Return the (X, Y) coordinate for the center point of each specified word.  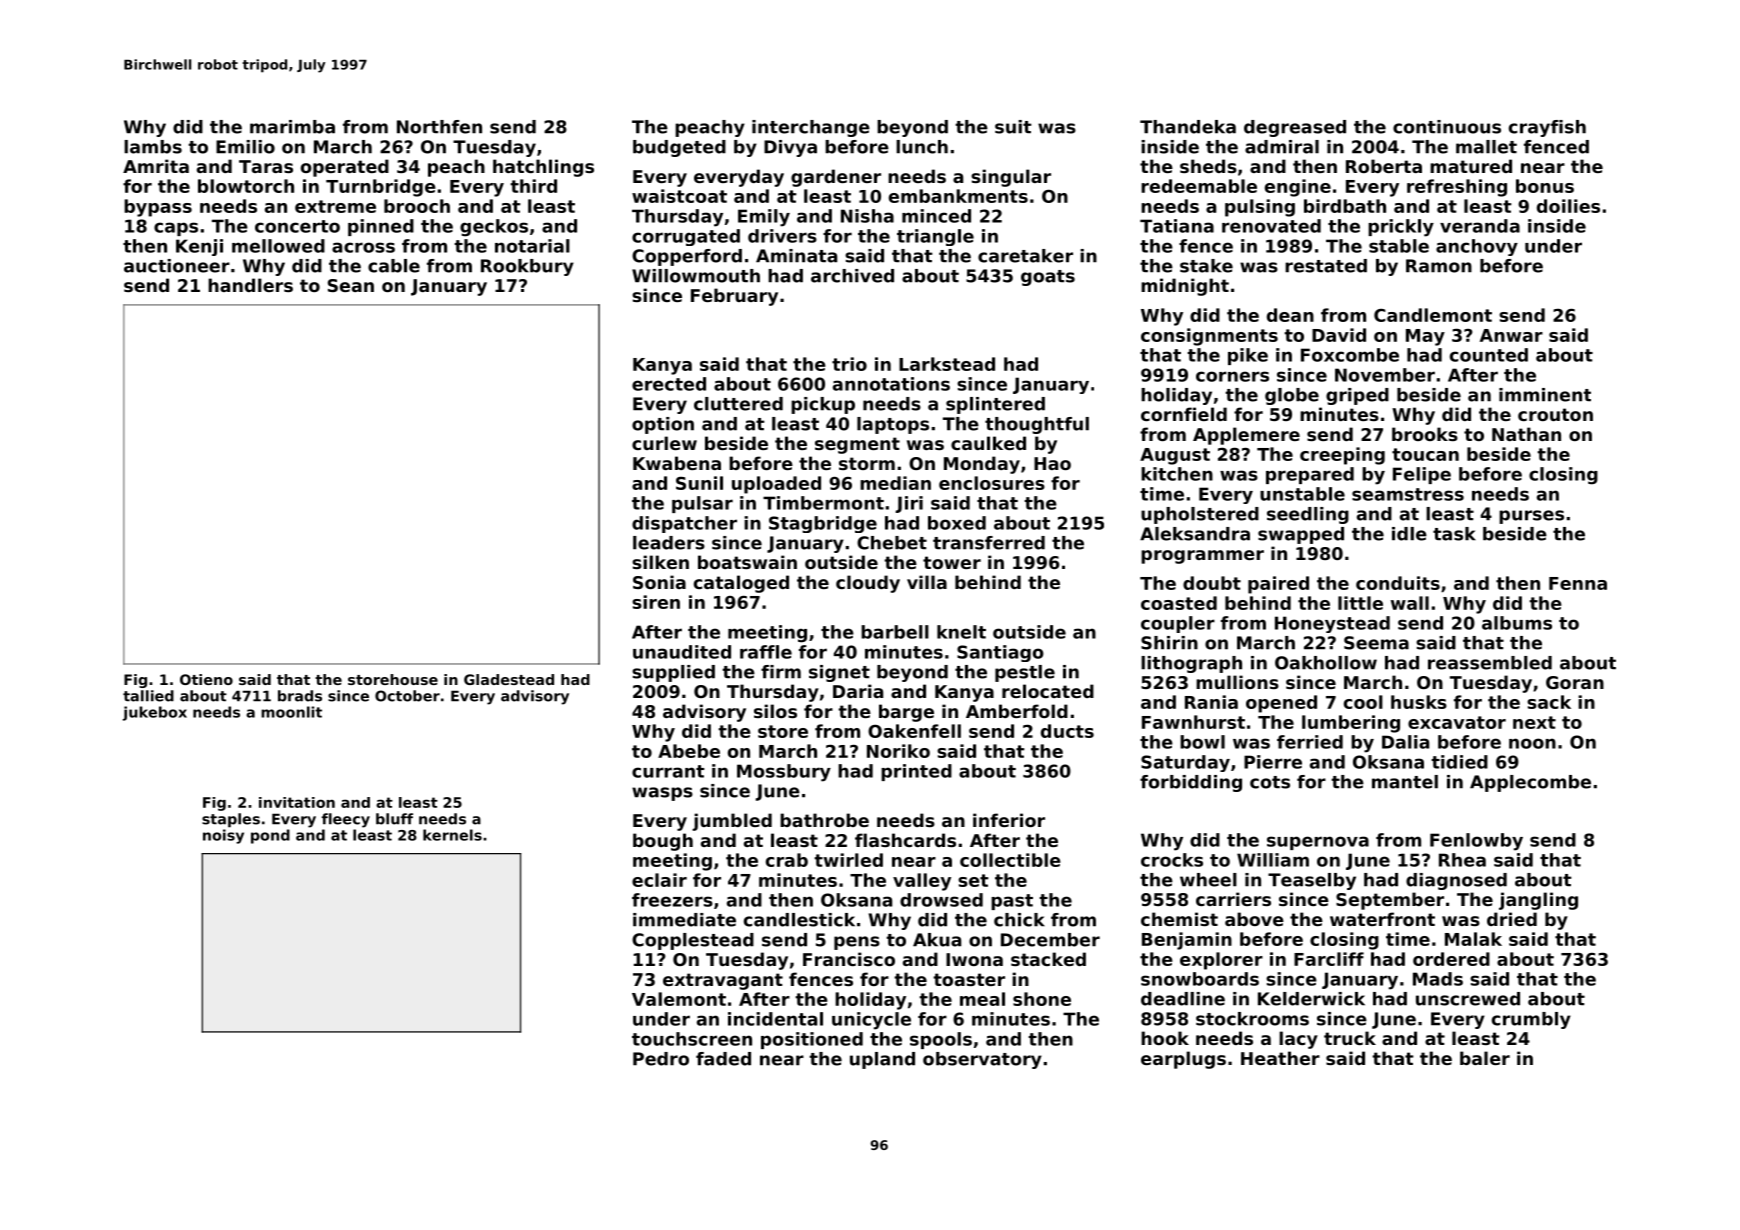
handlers (250, 285)
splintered (995, 405)
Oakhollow (1326, 663)
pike (1248, 356)
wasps (662, 794)
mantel (1405, 782)
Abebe (689, 751)
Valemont (679, 999)
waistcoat (679, 196)
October (407, 696)
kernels (452, 835)
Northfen (439, 127)
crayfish (1547, 128)
